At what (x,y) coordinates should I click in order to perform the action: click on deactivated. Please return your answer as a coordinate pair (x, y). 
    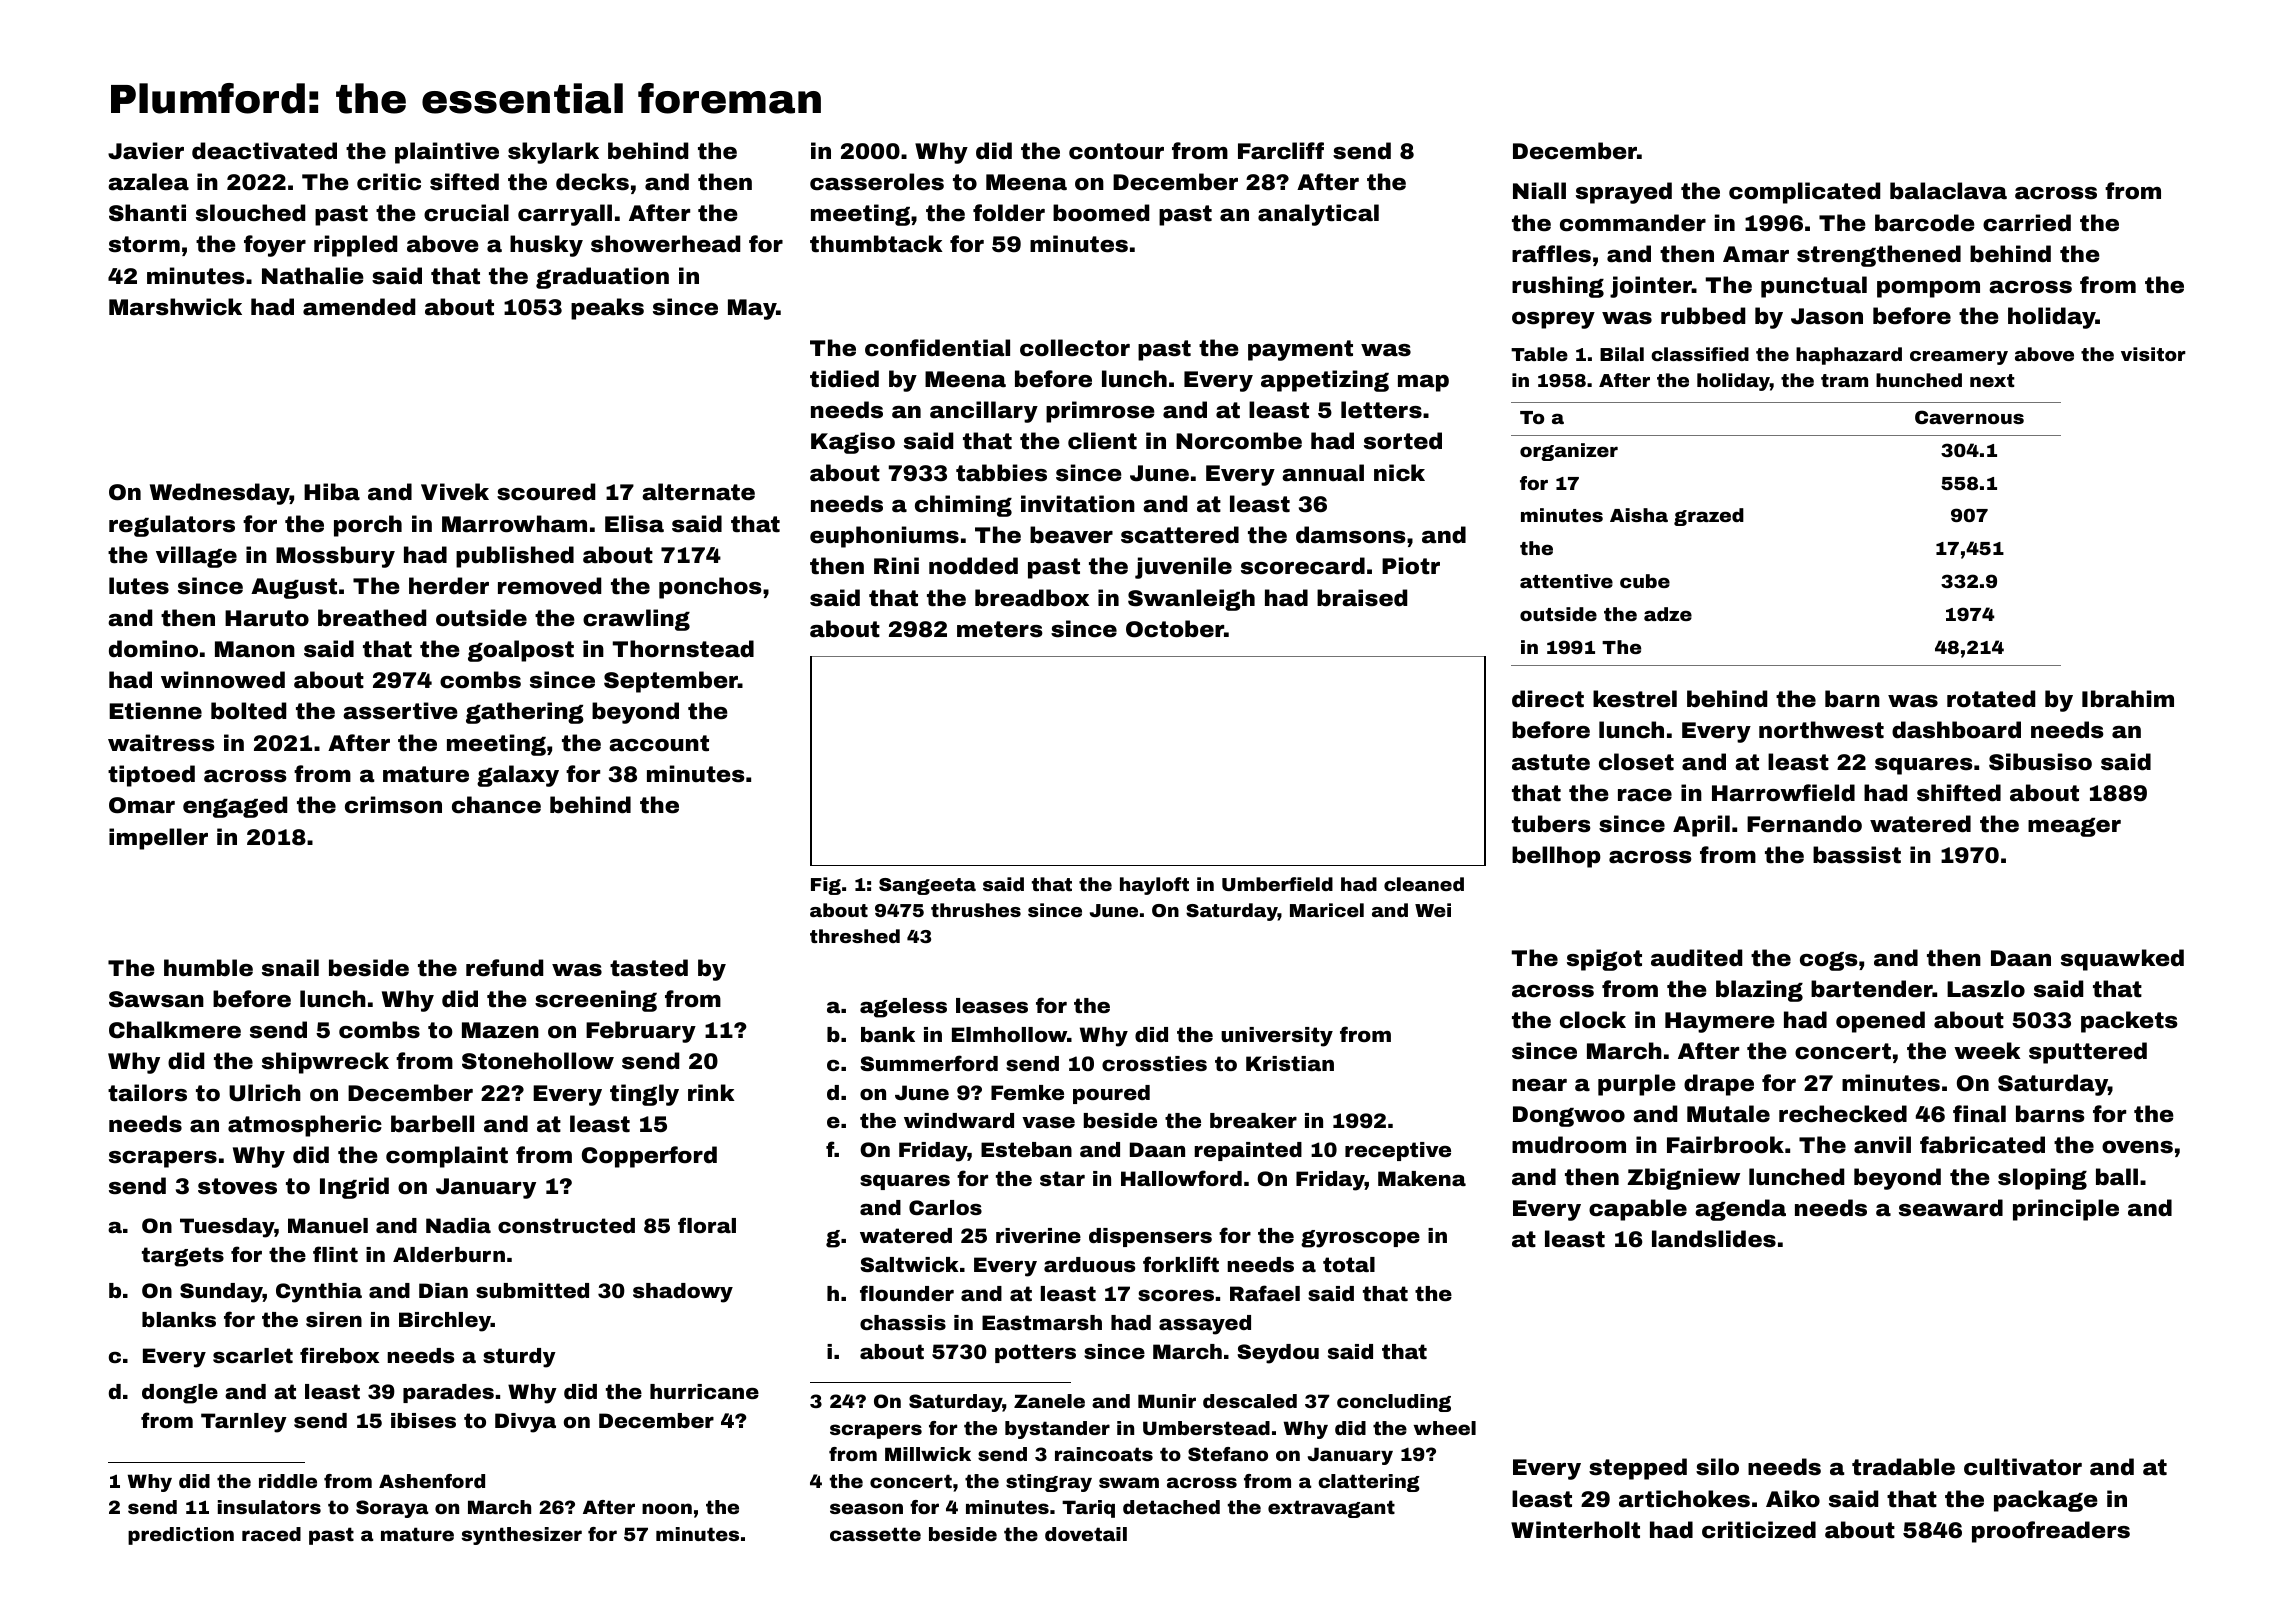
    Looking at the image, I should click on (264, 151).
